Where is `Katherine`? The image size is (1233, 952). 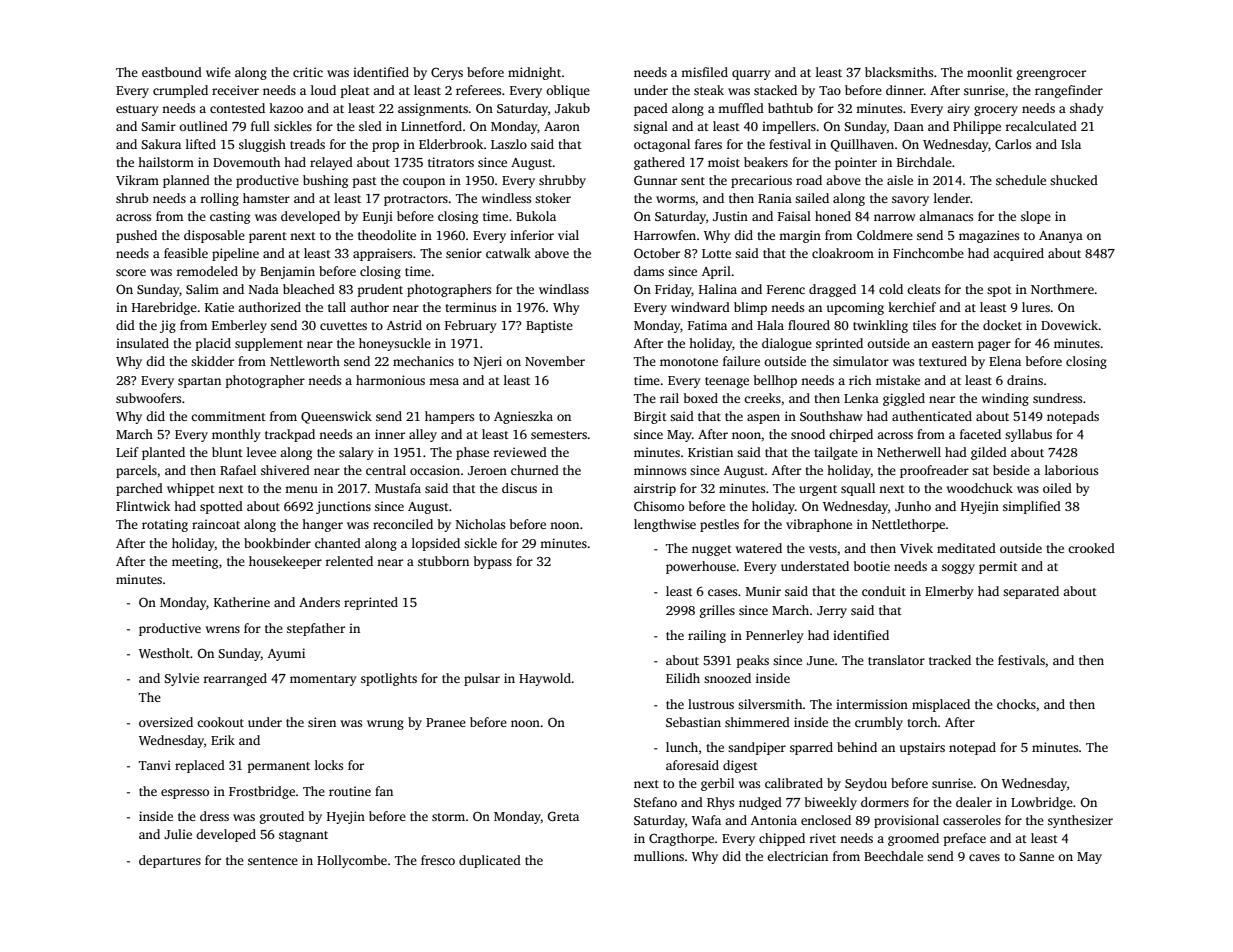
Katherine is located at coordinates (242, 602).
